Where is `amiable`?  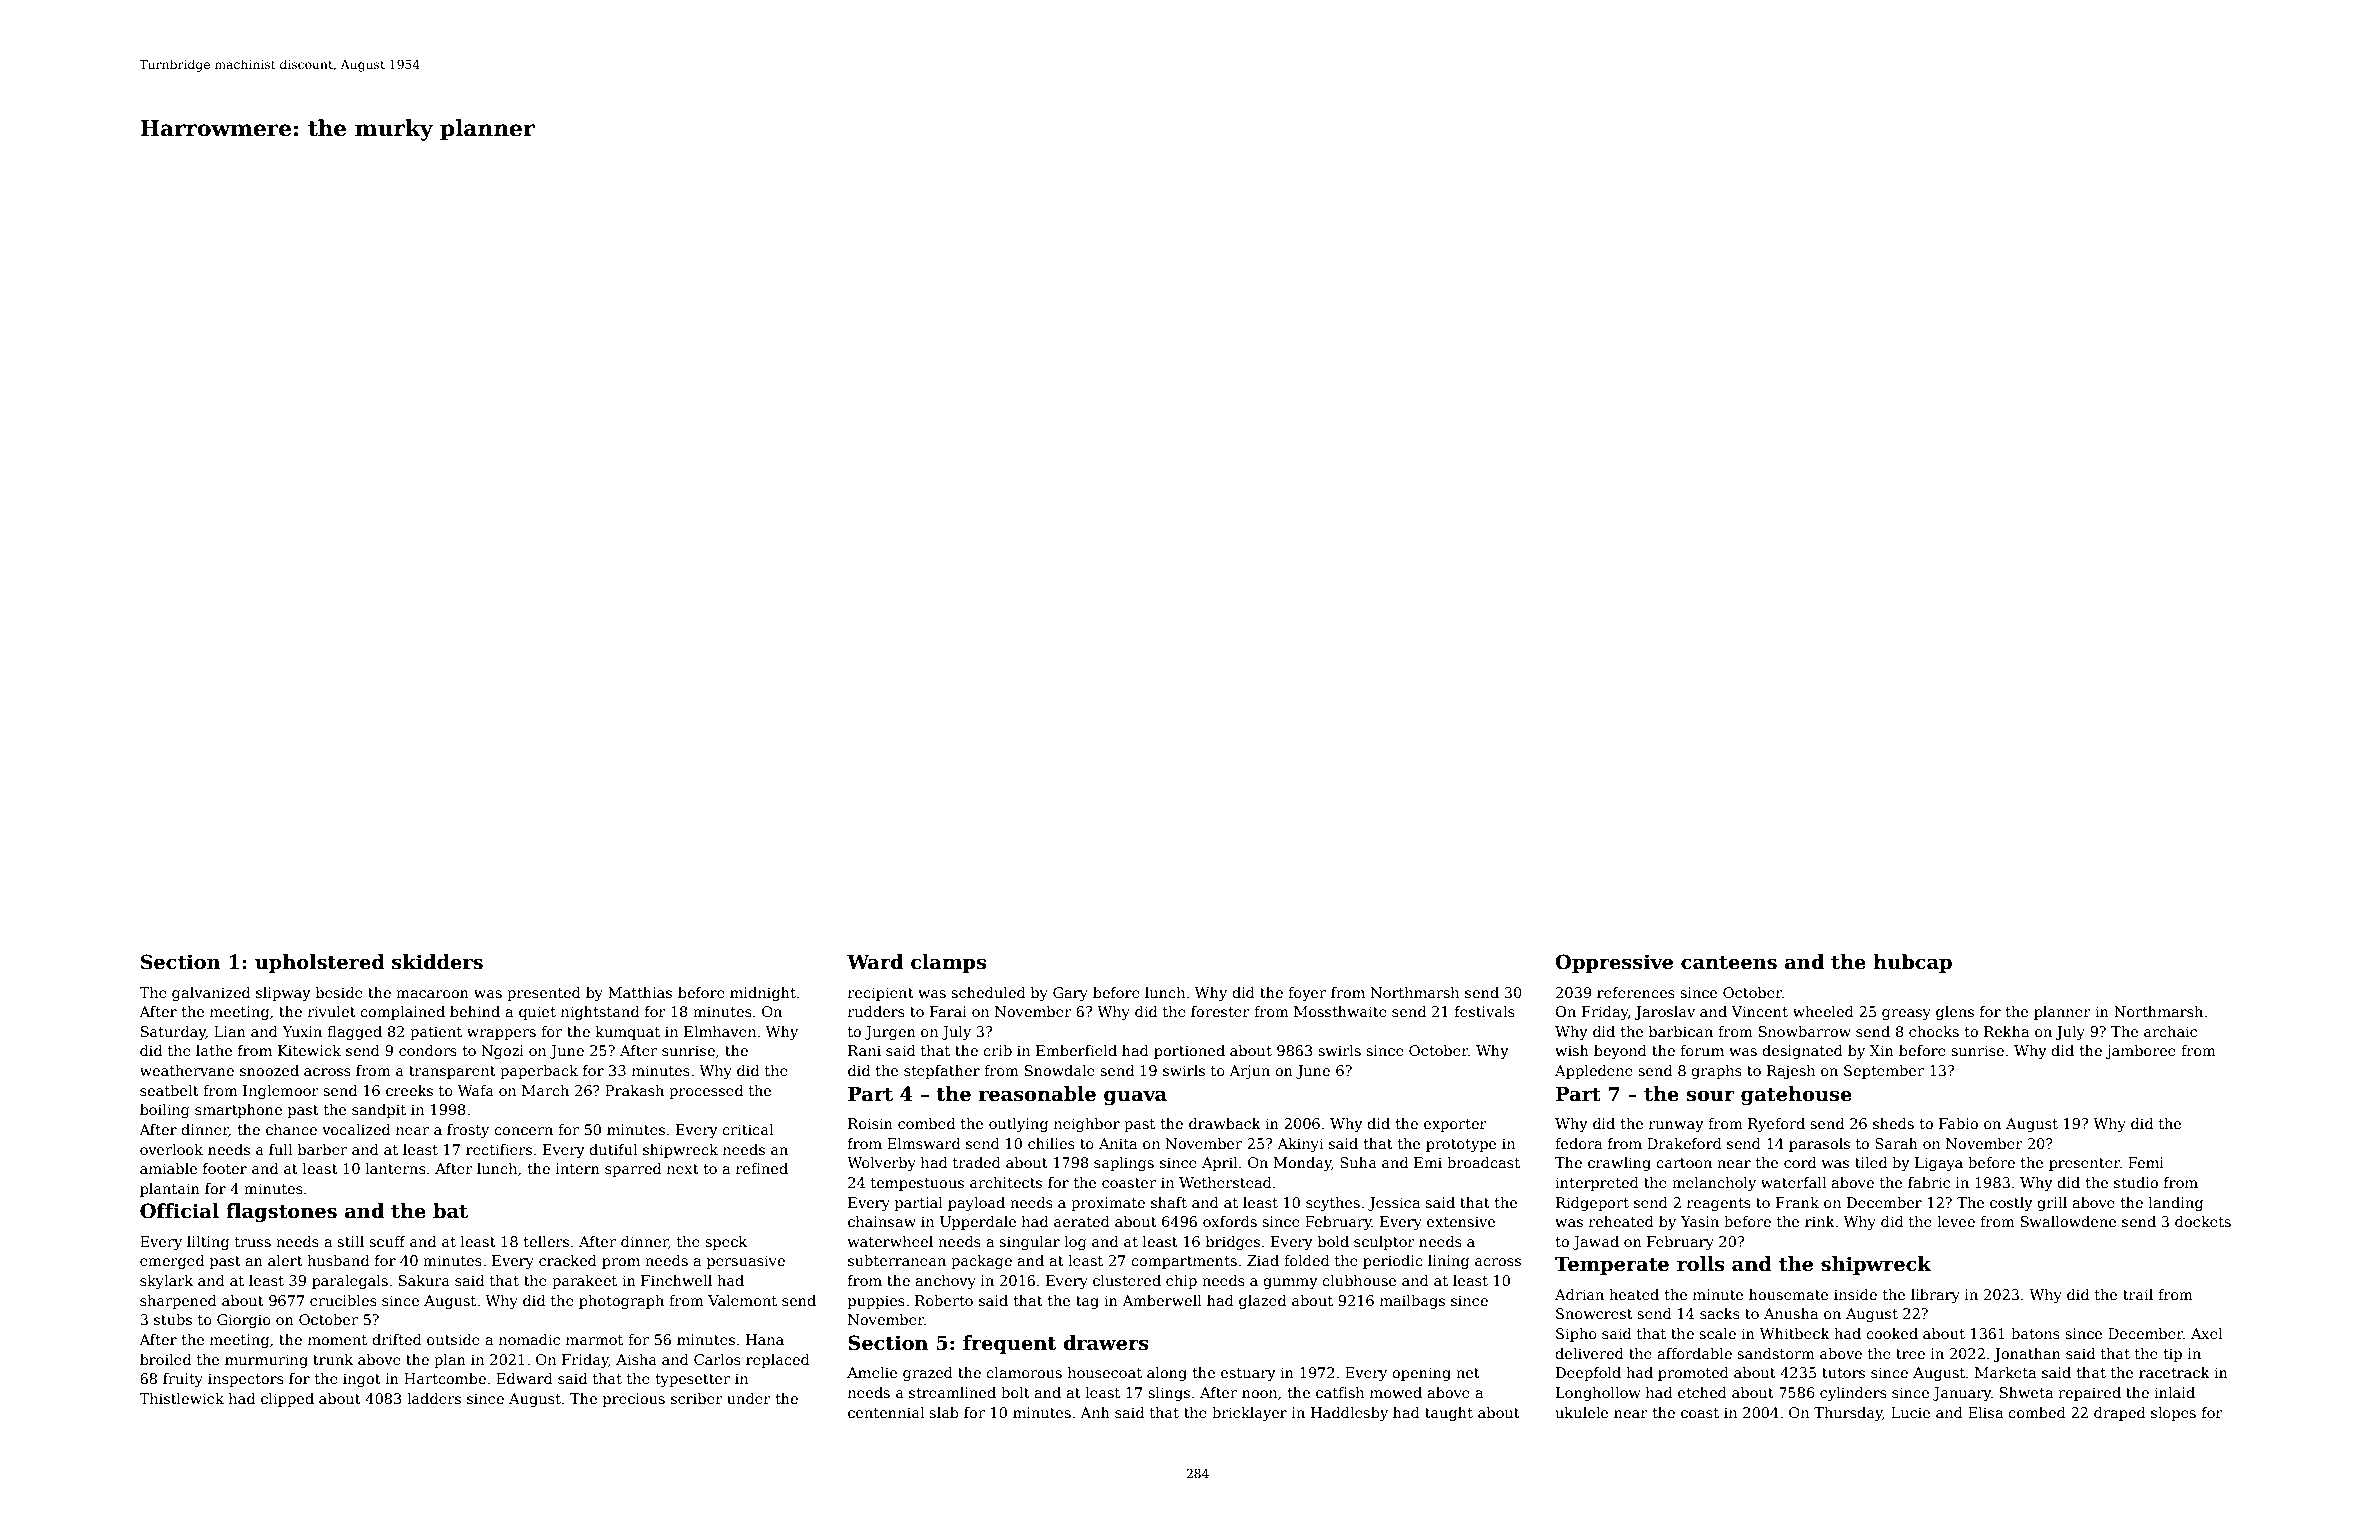
amiable is located at coordinates (168, 1168).
